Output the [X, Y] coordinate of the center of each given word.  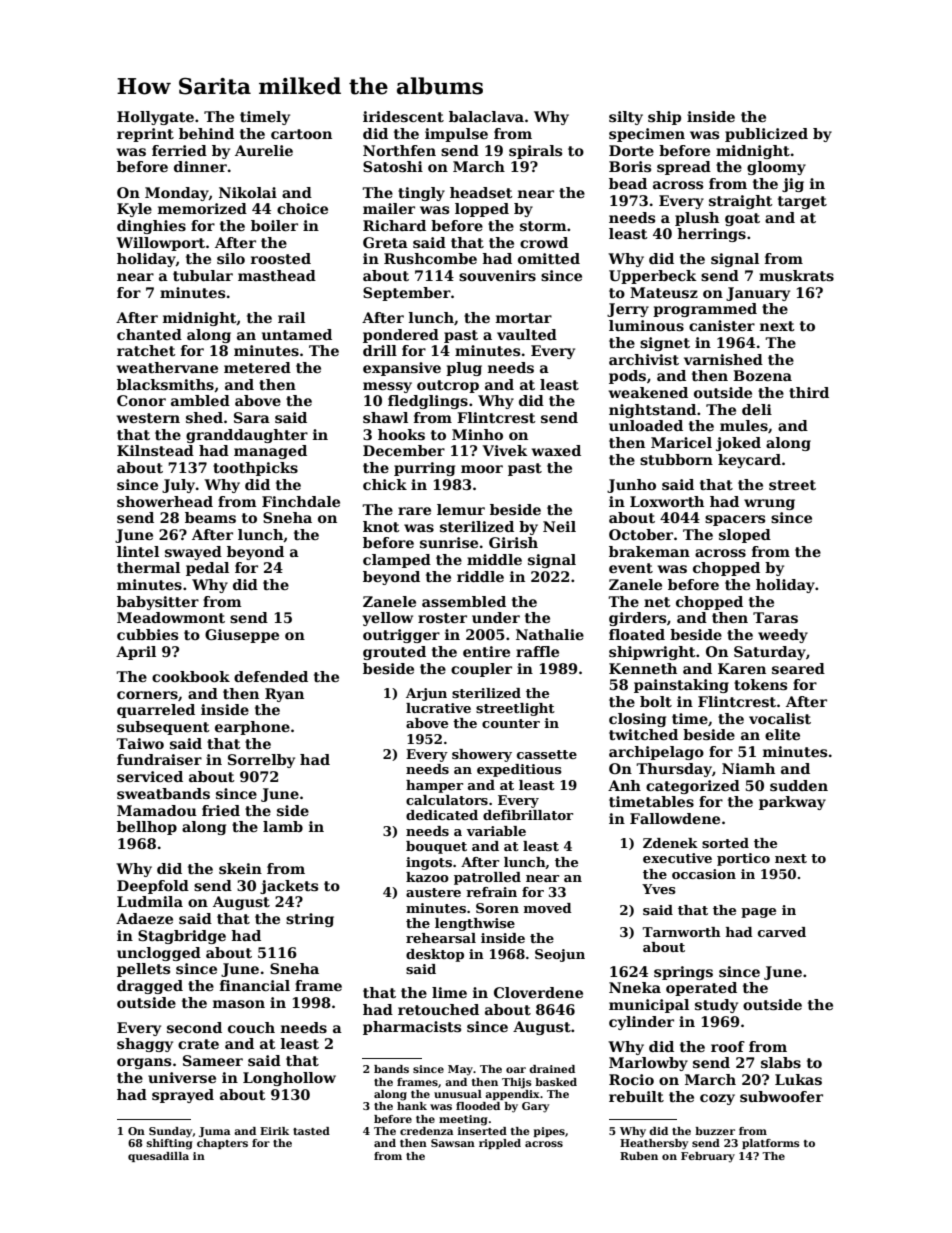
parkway [792, 803]
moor [482, 469]
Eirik [274, 1131]
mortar [524, 318]
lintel [138, 551]
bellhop [147, 828]
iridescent [403, 116]
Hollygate [155, 118]
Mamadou [157, 810]
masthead [277, 275]
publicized [766, 135]
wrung [769, 504]
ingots [429, 863]
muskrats [796, 275]
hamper [434, 786]
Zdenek [670, 843]
